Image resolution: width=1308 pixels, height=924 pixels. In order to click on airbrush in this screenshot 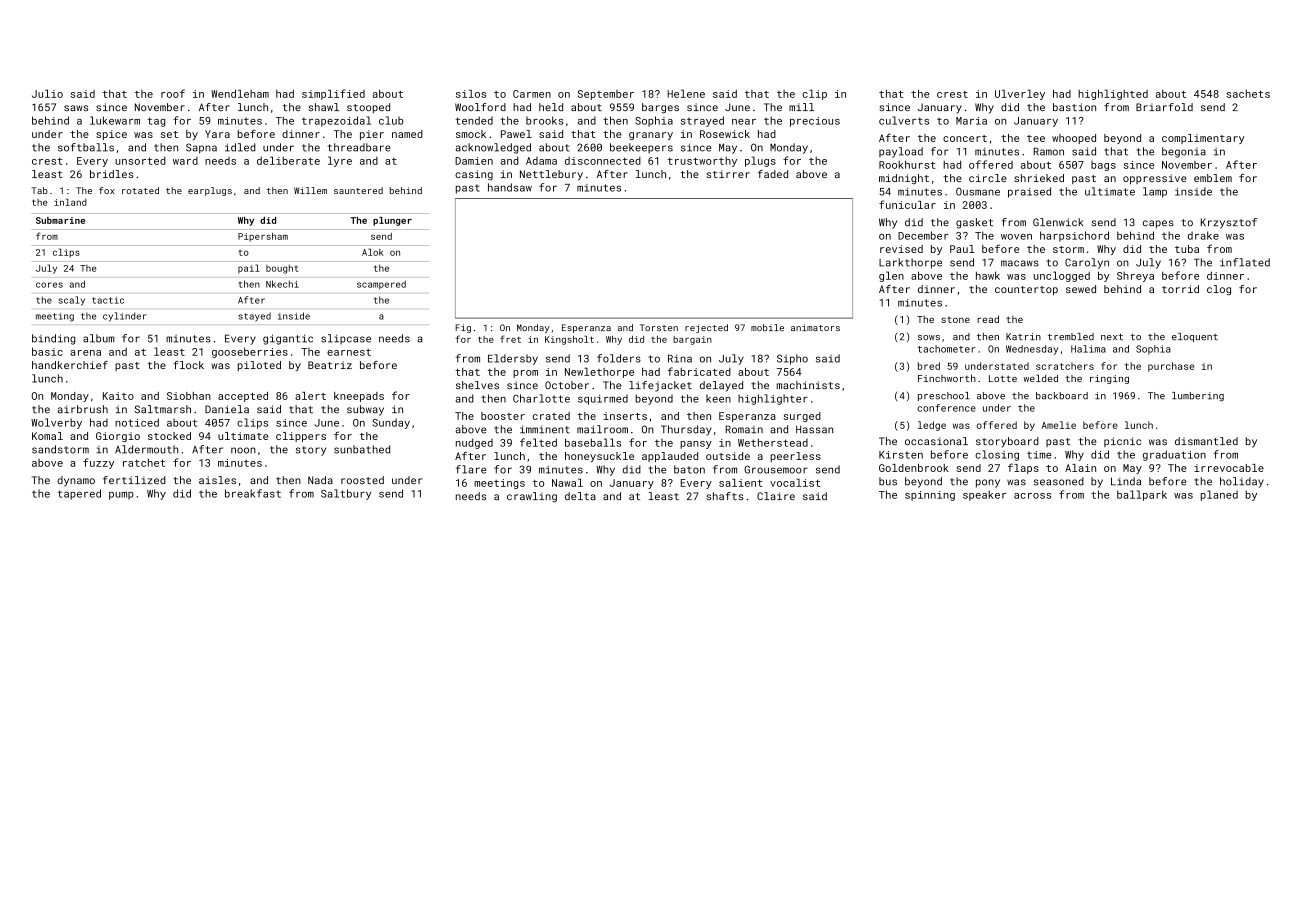, I will do `click(83, 409)`.
